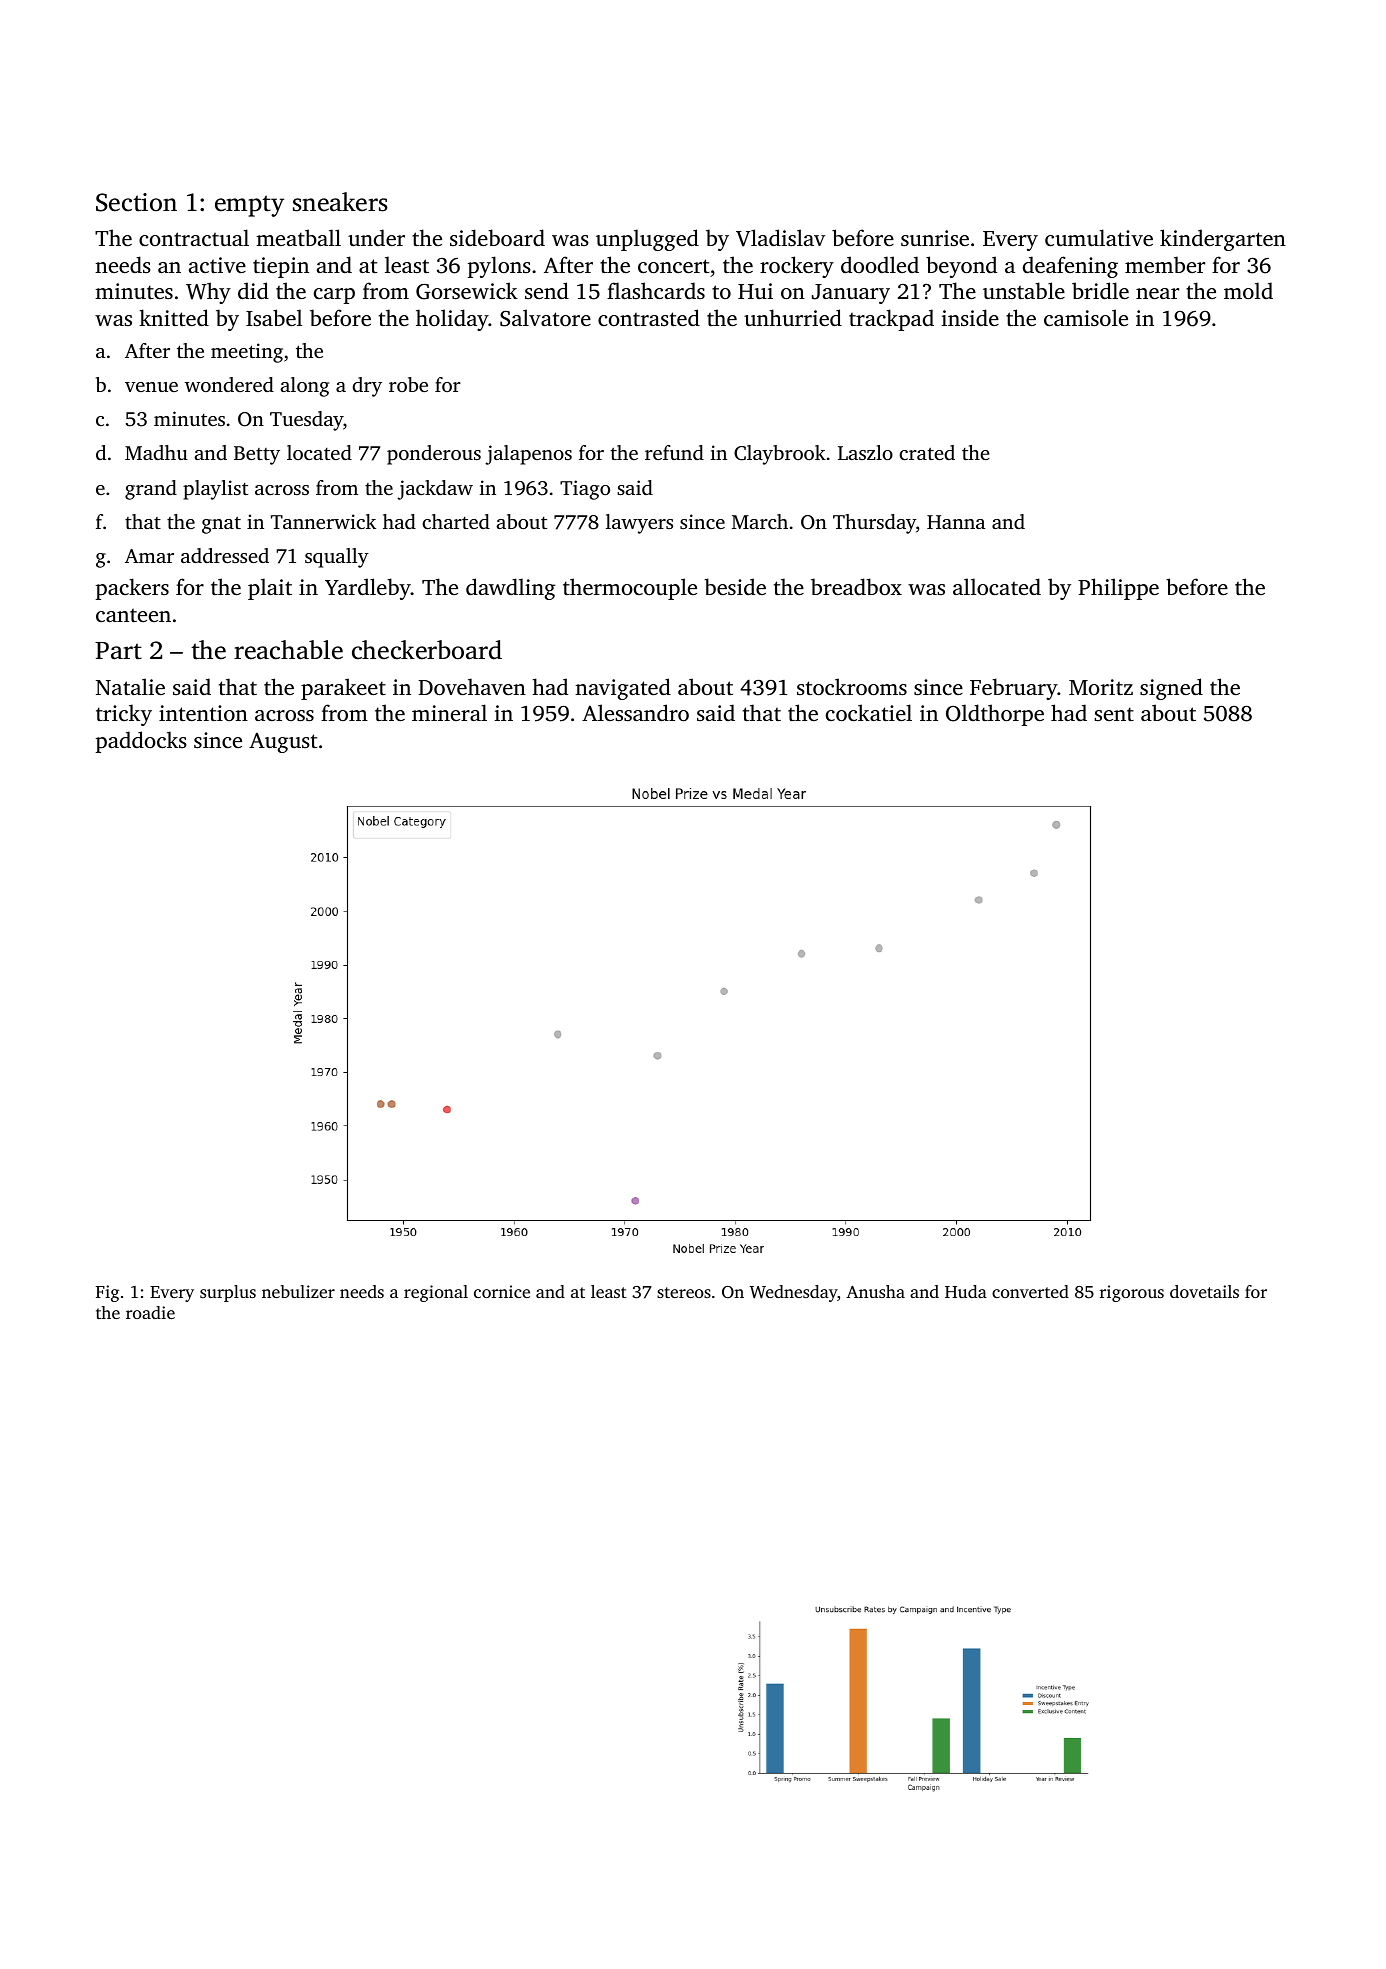 The image size is (1386, 1969). What do you see at coordinates (1204, 1291) in the image?
I see `dovetails` at bounding box center [1204, 1291].
